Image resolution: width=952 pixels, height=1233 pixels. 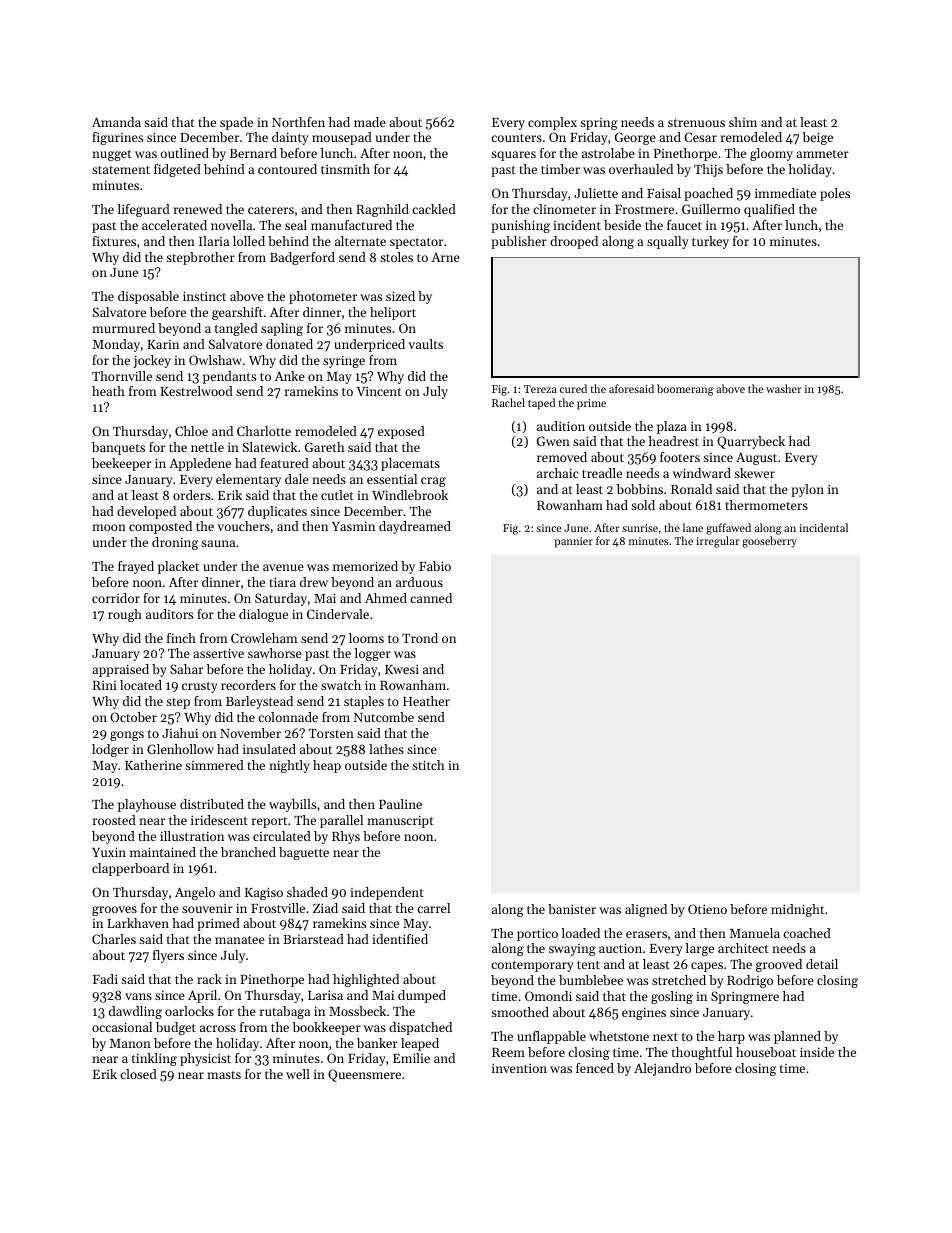 What do you see at coordinates (224, 1075) in the page?
I see `masts` at bounding box center [224, 1075].
